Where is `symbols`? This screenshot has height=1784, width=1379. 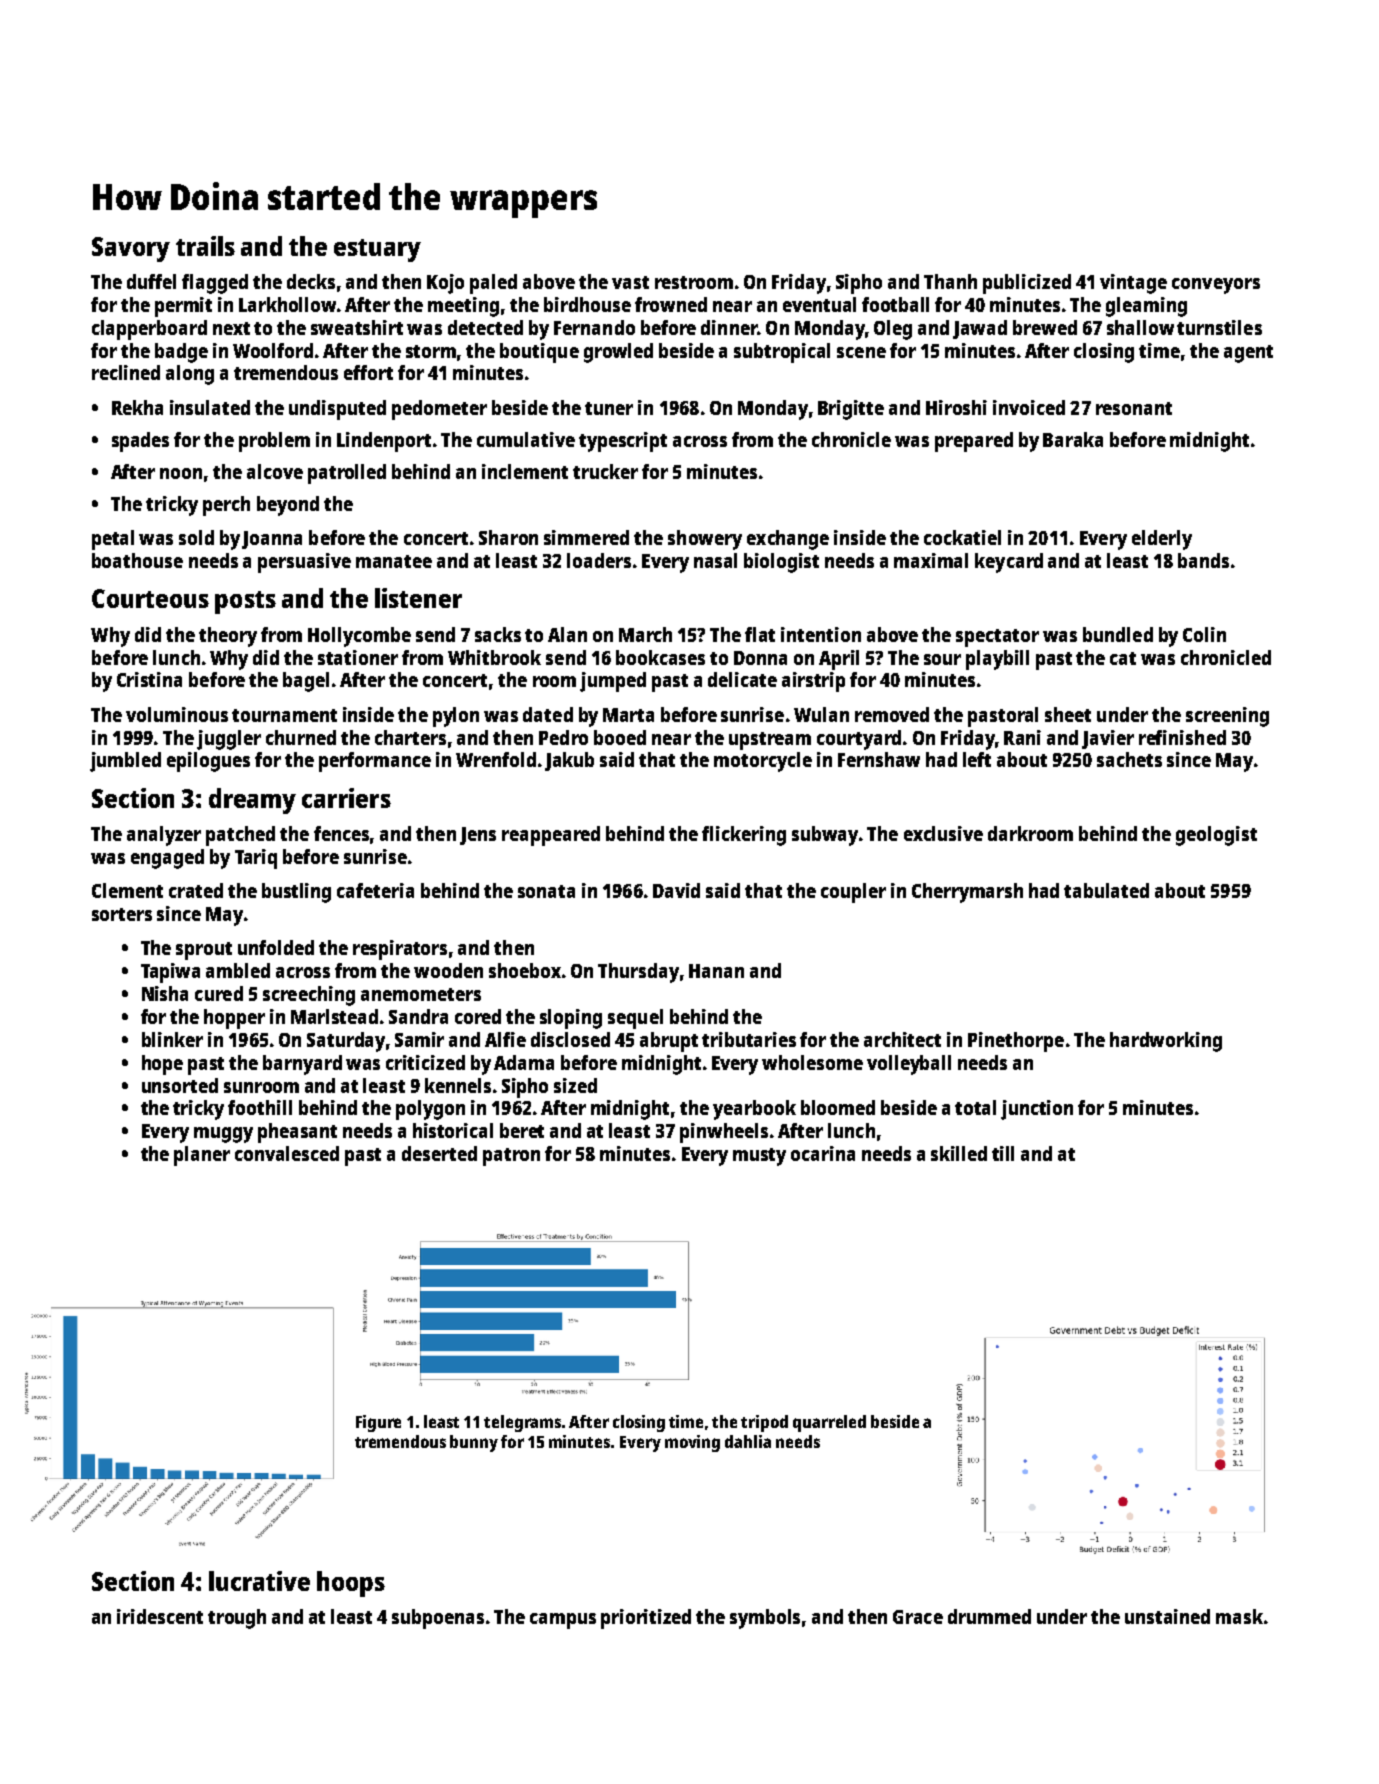 symbols is located at coordinates (765, 1619).
